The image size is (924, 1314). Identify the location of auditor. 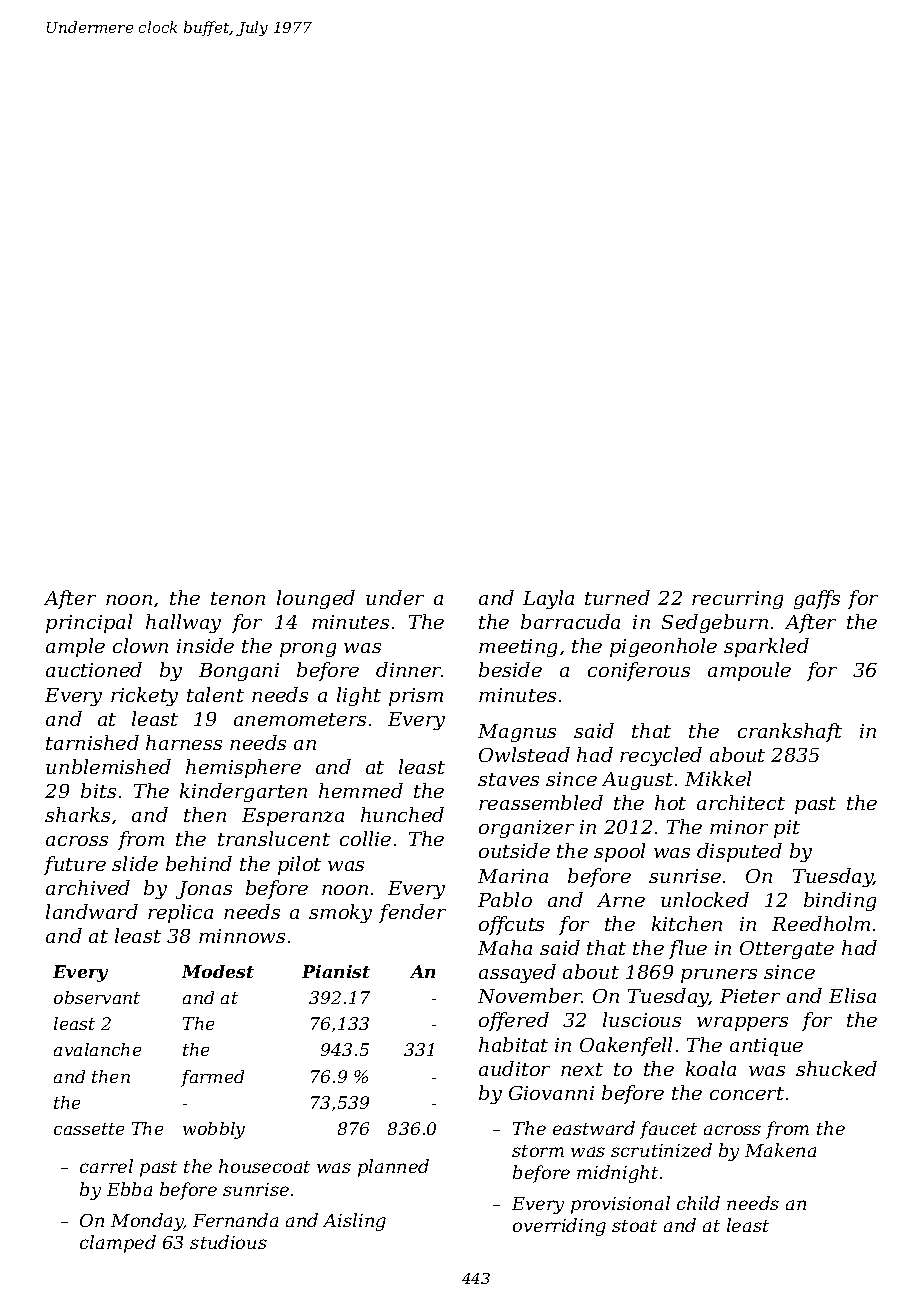
(514, 1068).
